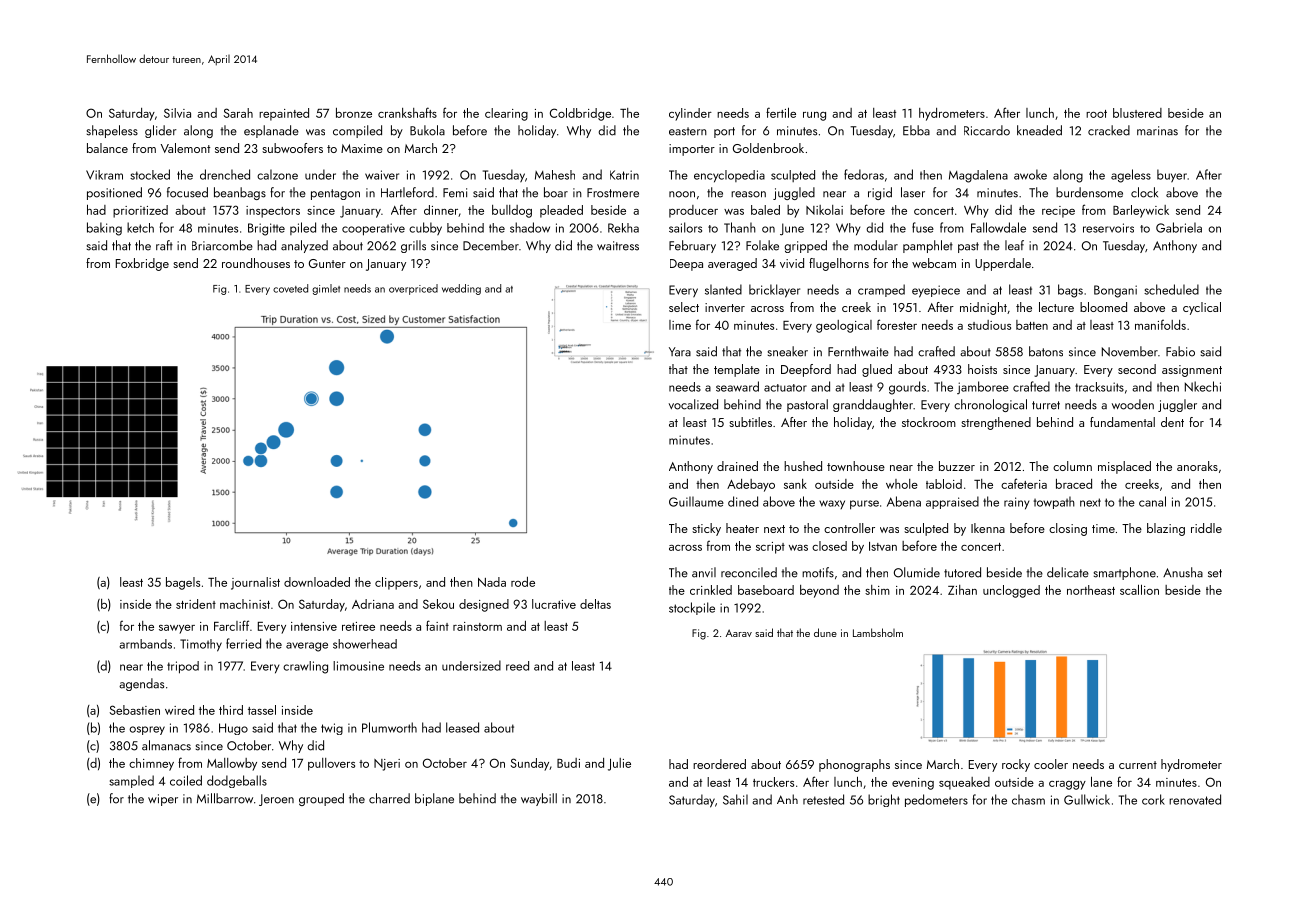  Describe the element at coordinates (317, 582) in the screenshot. I see `downloaded` at that location.
